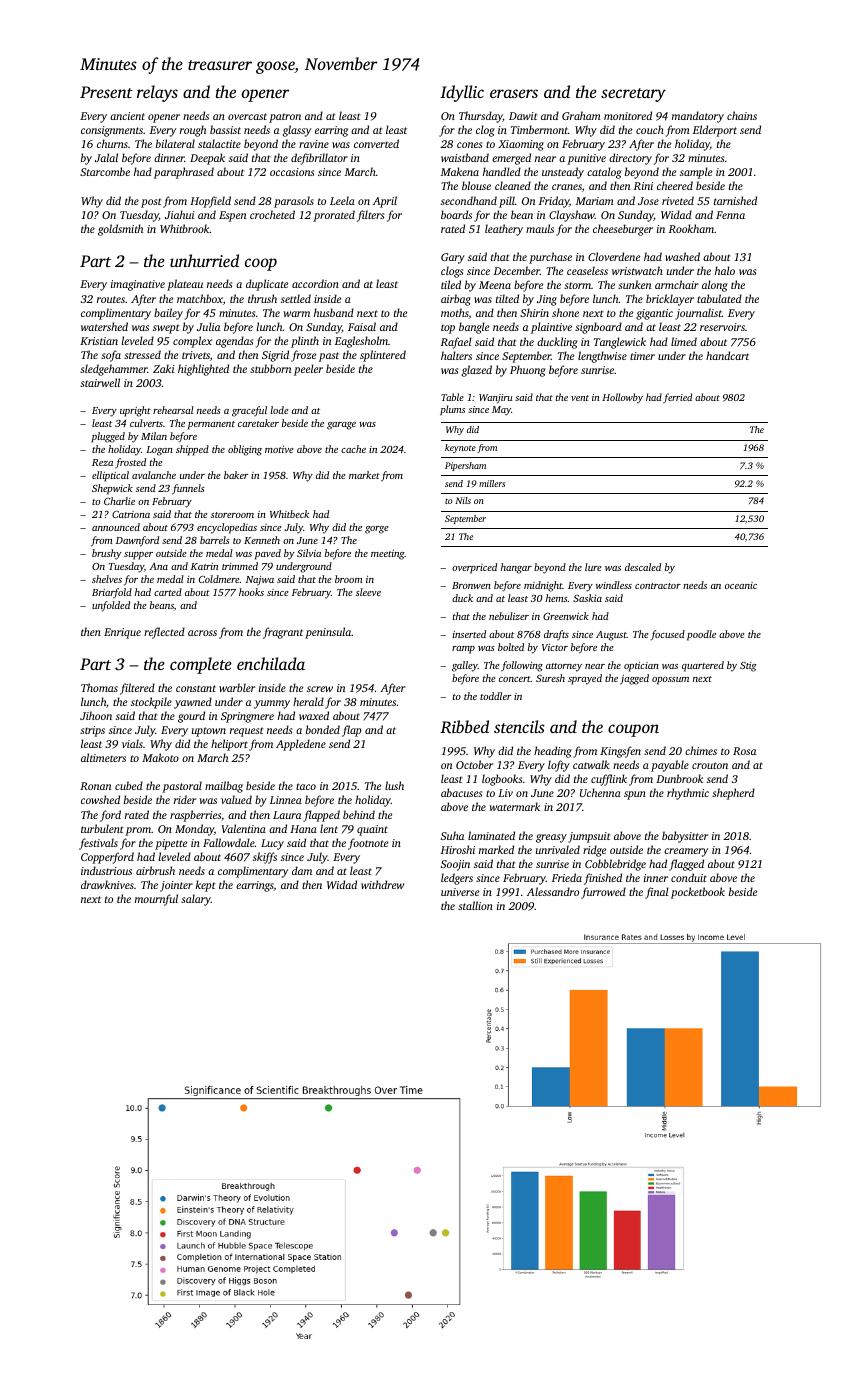 This screenshot has height=1400, width=849. I want to click on waxed, so click(314, 715).
